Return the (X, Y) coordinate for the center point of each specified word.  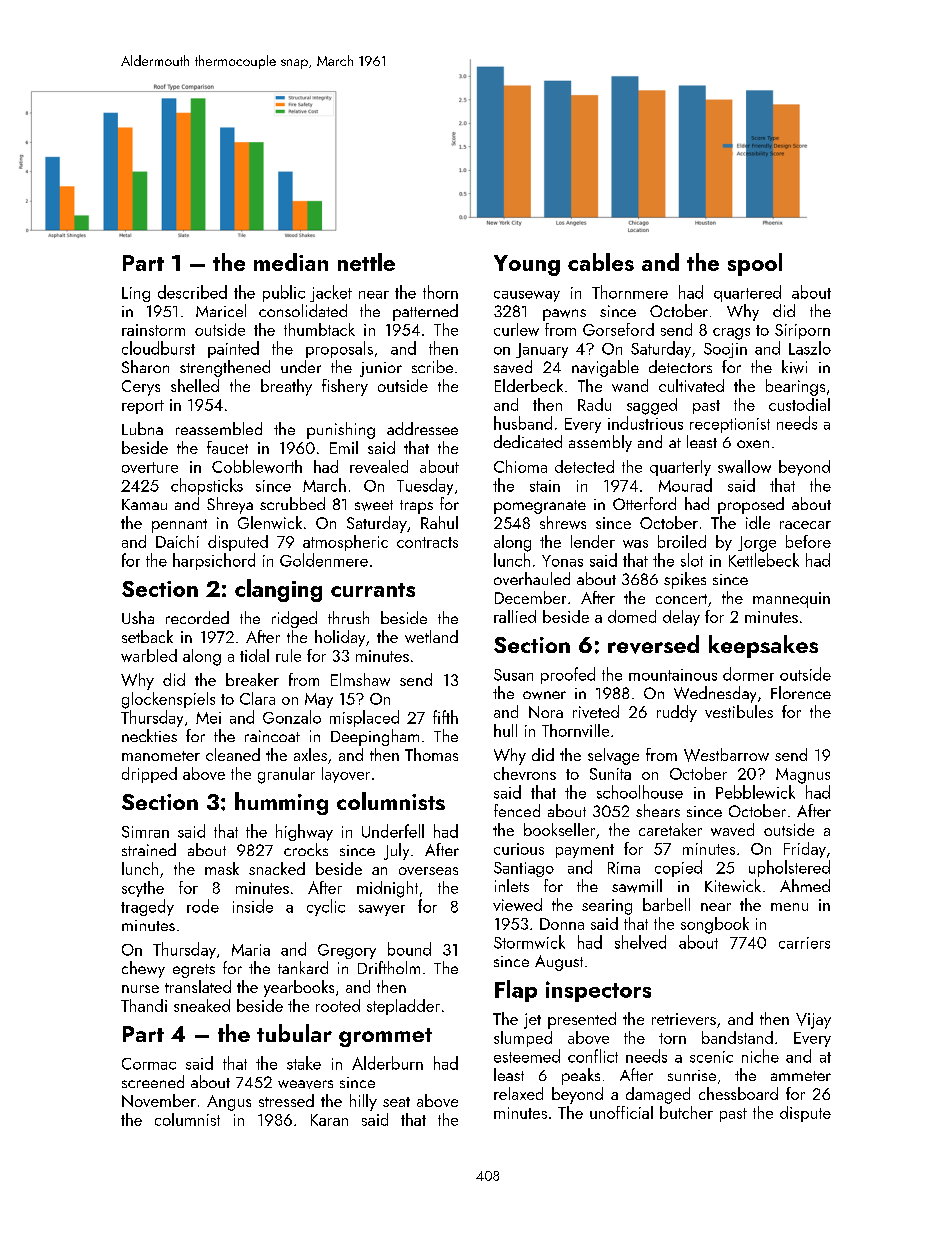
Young (527, 265)
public (284, 293)
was (635, 544)
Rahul (439, 522)
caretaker (670, 829)
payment (585, 851)
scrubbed (292, 503)
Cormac (149, 1064)
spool (755, 264)
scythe (143, 889)
